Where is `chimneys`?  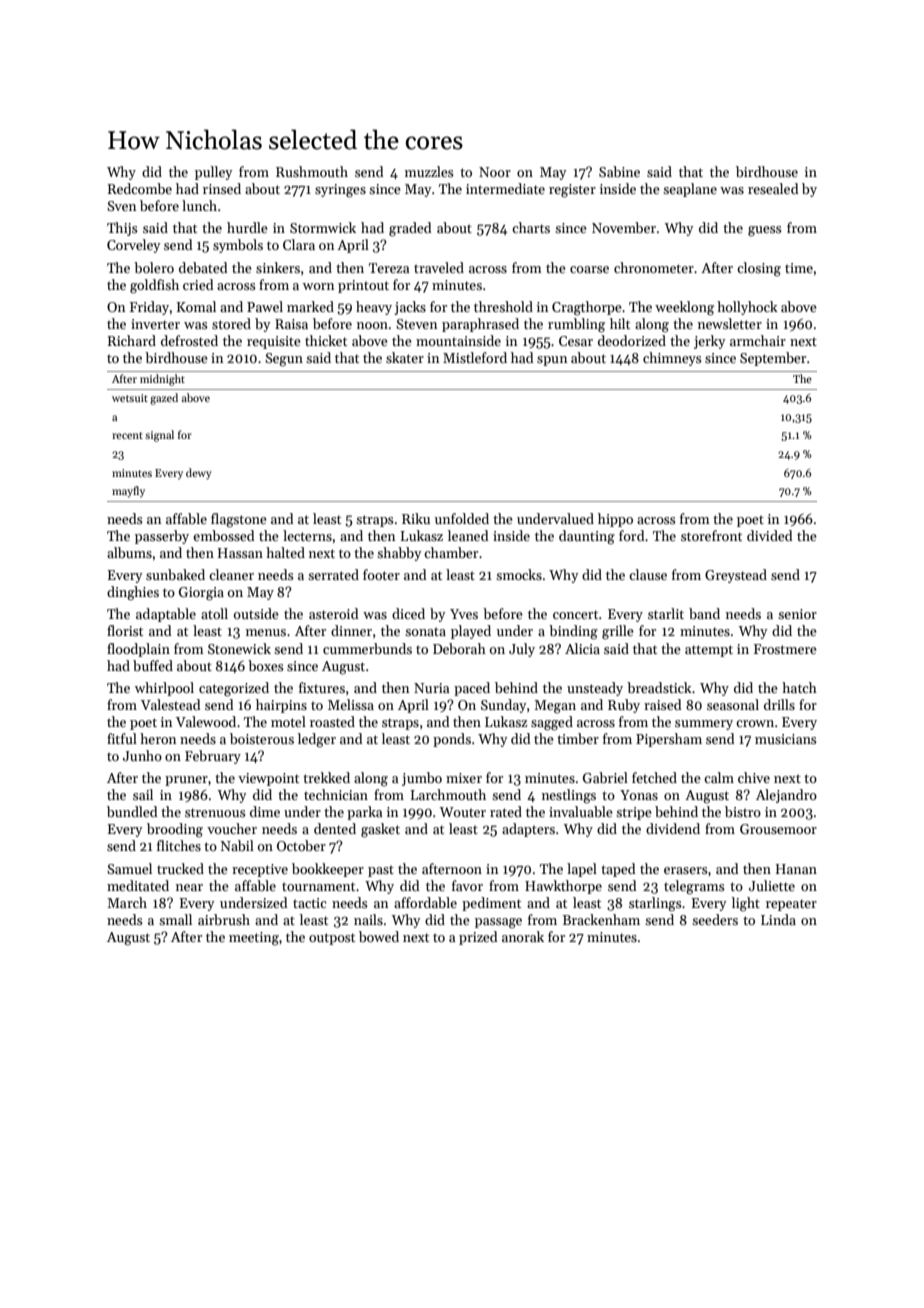
chimneys is located at coordinates (672, 359).
